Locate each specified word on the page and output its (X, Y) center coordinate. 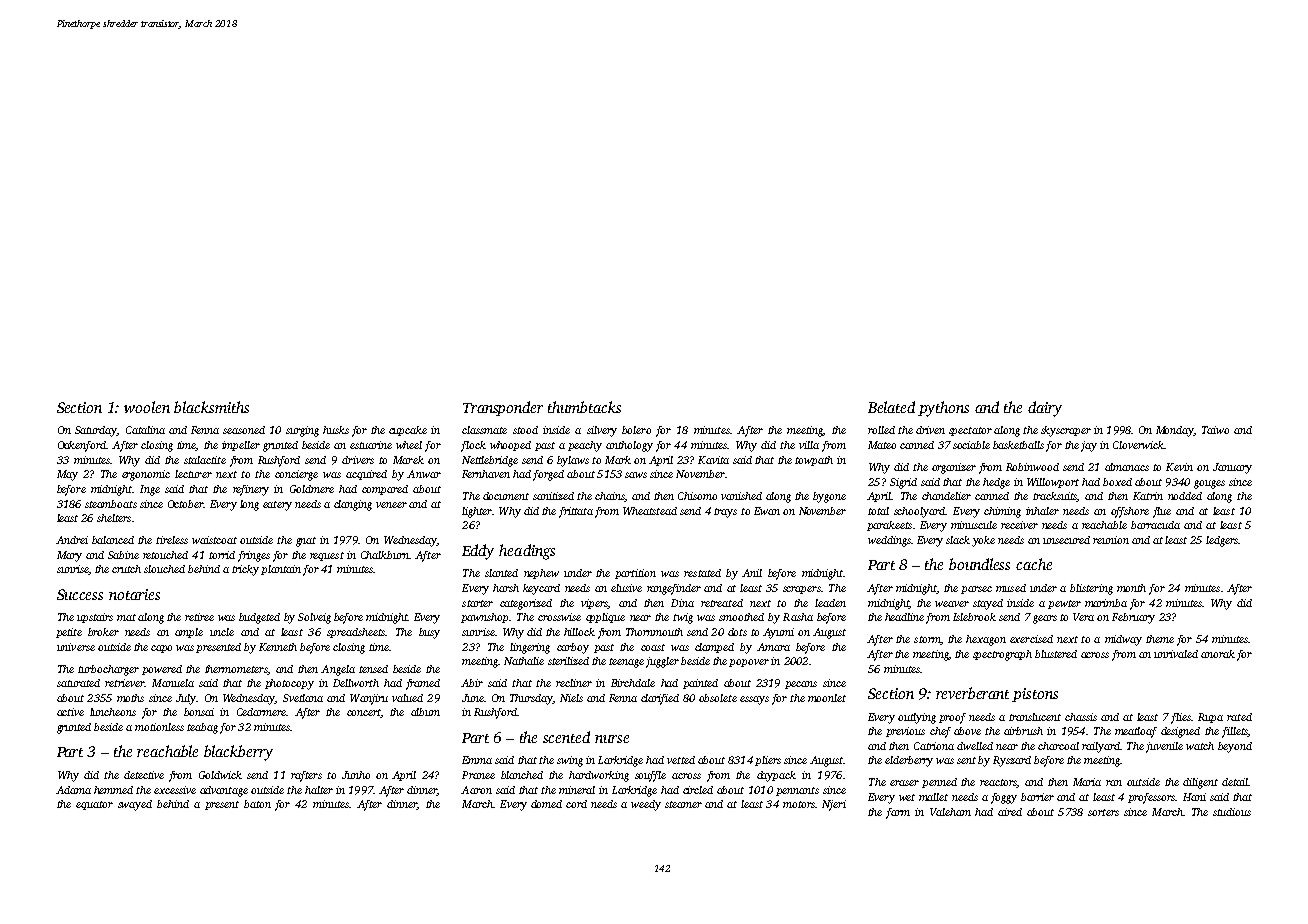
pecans (801, 685)
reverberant (972, 693)
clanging (353, 505)
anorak (1218, 654)
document (506, 496)
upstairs (95, 618)
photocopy (289, 684)
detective (144, 775)
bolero (636, 430)
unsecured (1066, 540)
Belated (891, 407)
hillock (579, 632)
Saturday (96, 431)
